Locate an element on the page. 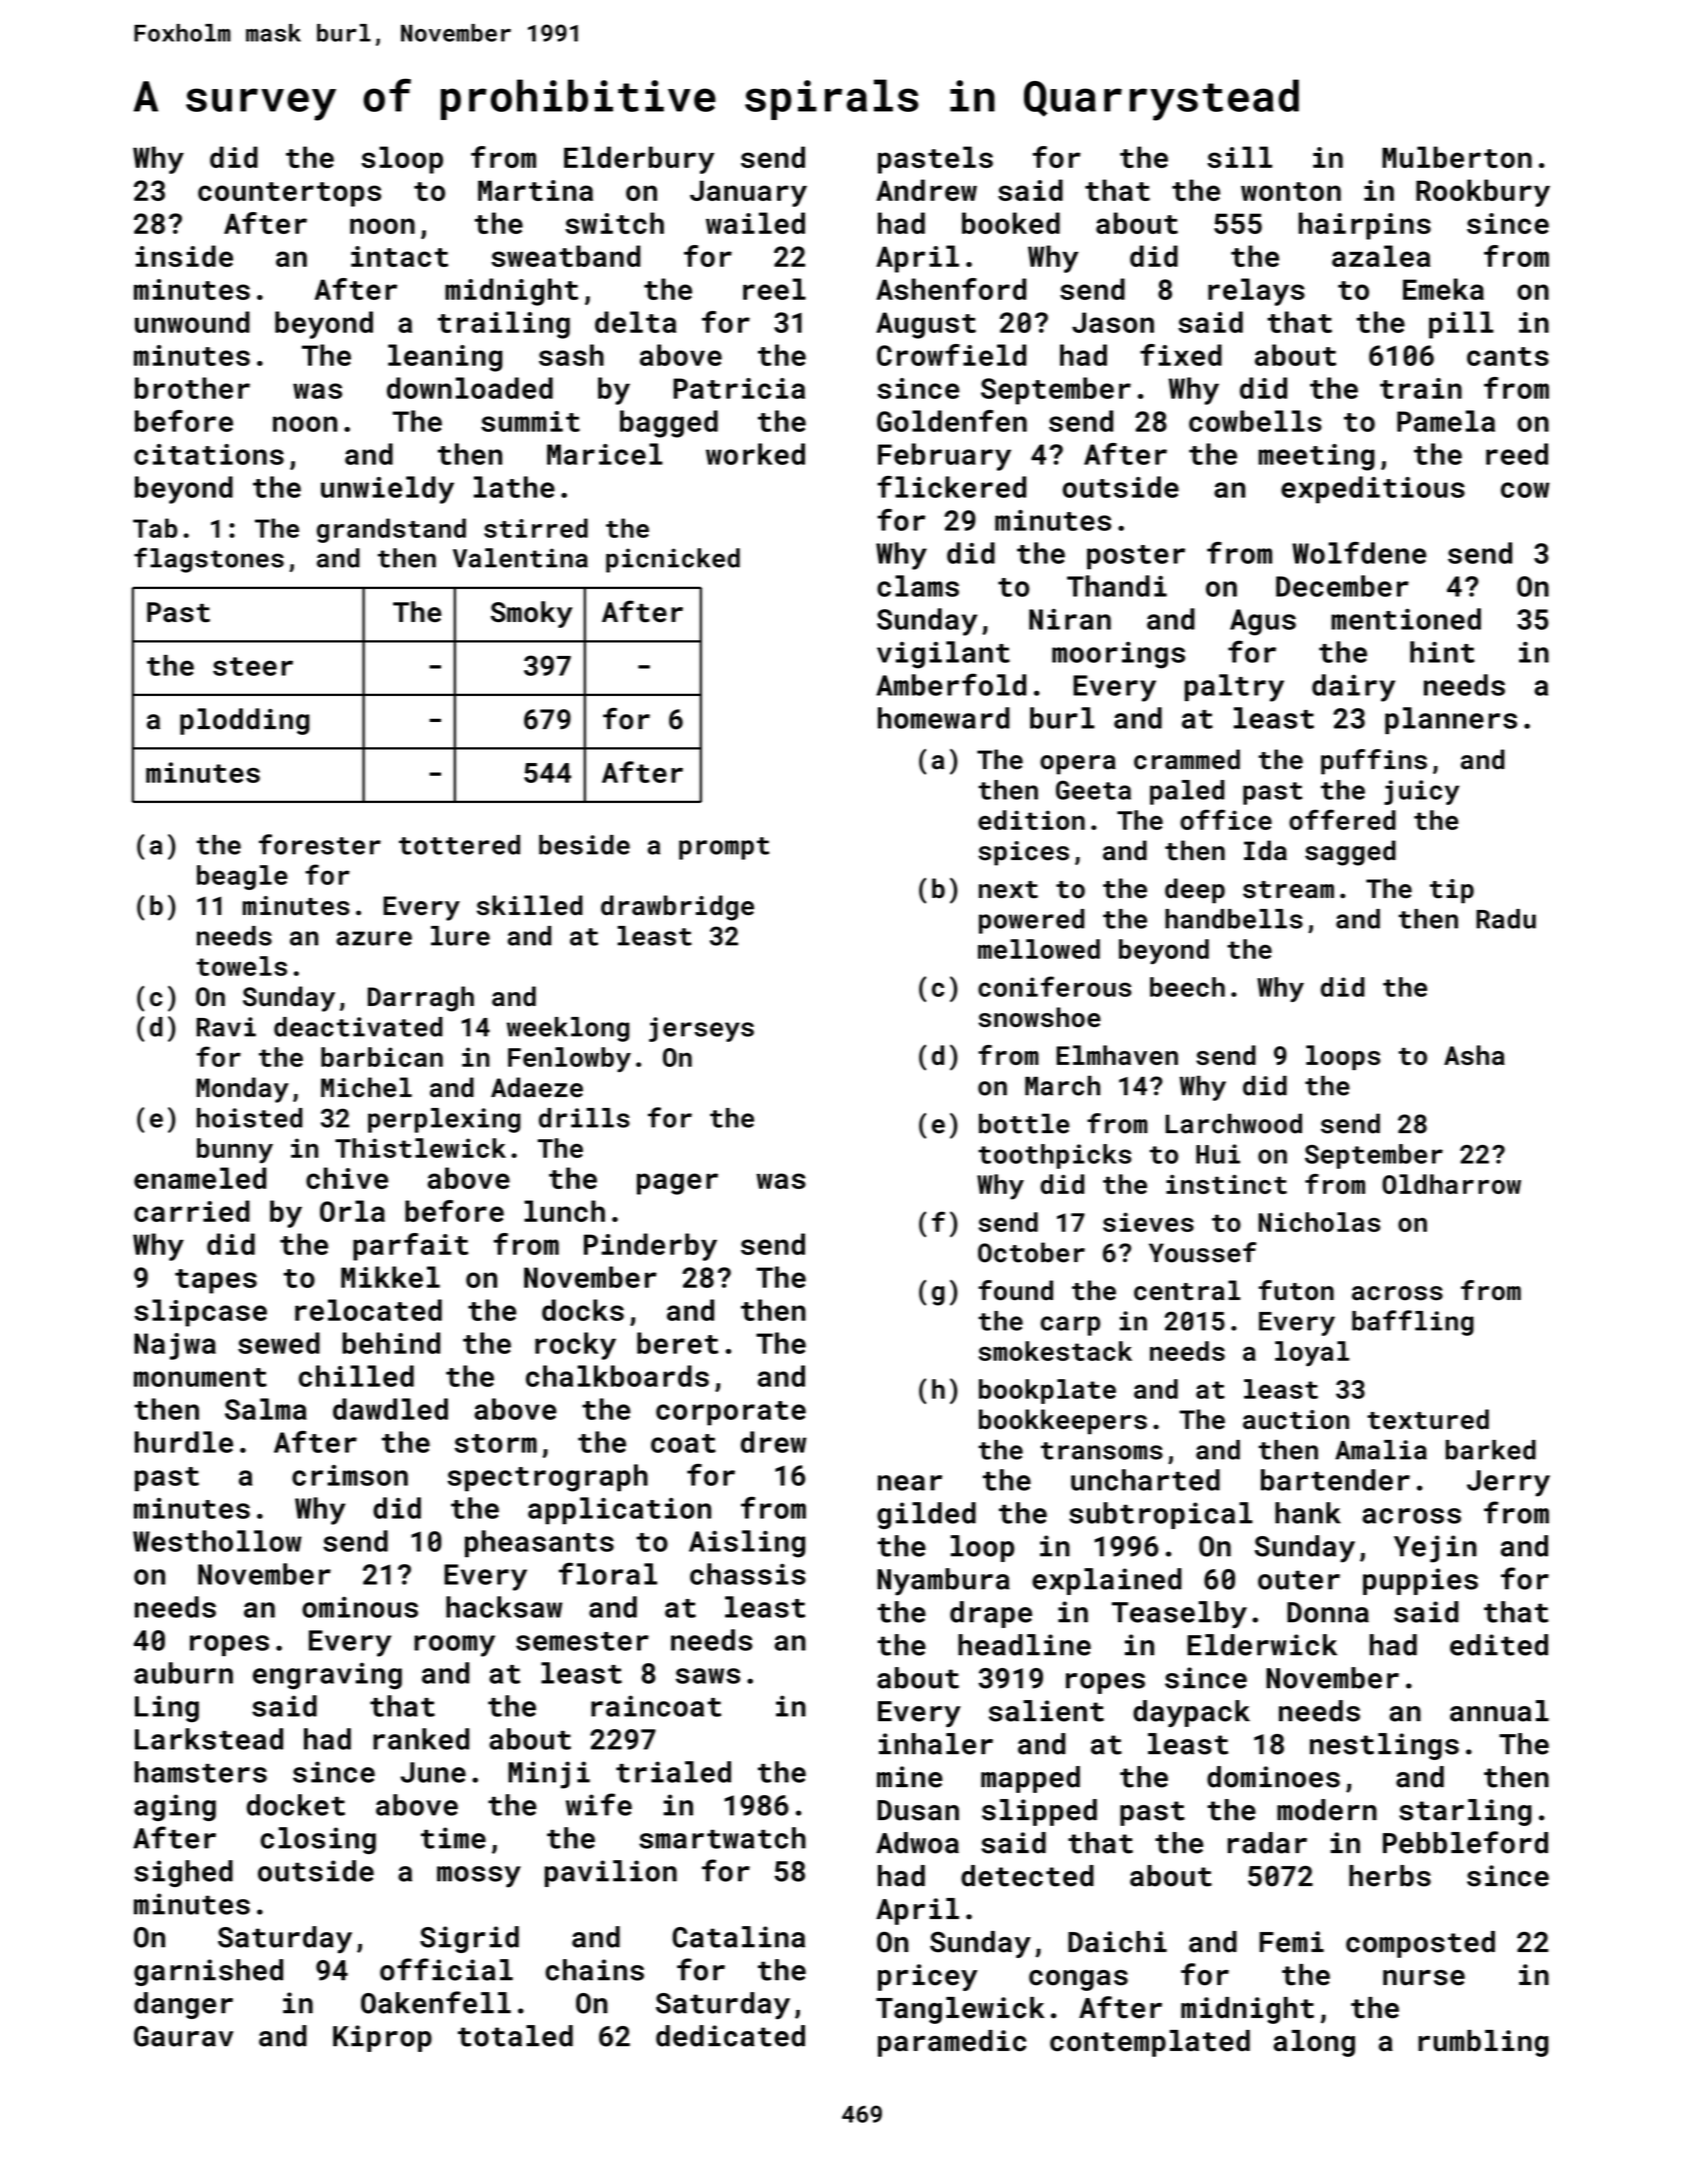  steer is located at coordinates (253, 666).
